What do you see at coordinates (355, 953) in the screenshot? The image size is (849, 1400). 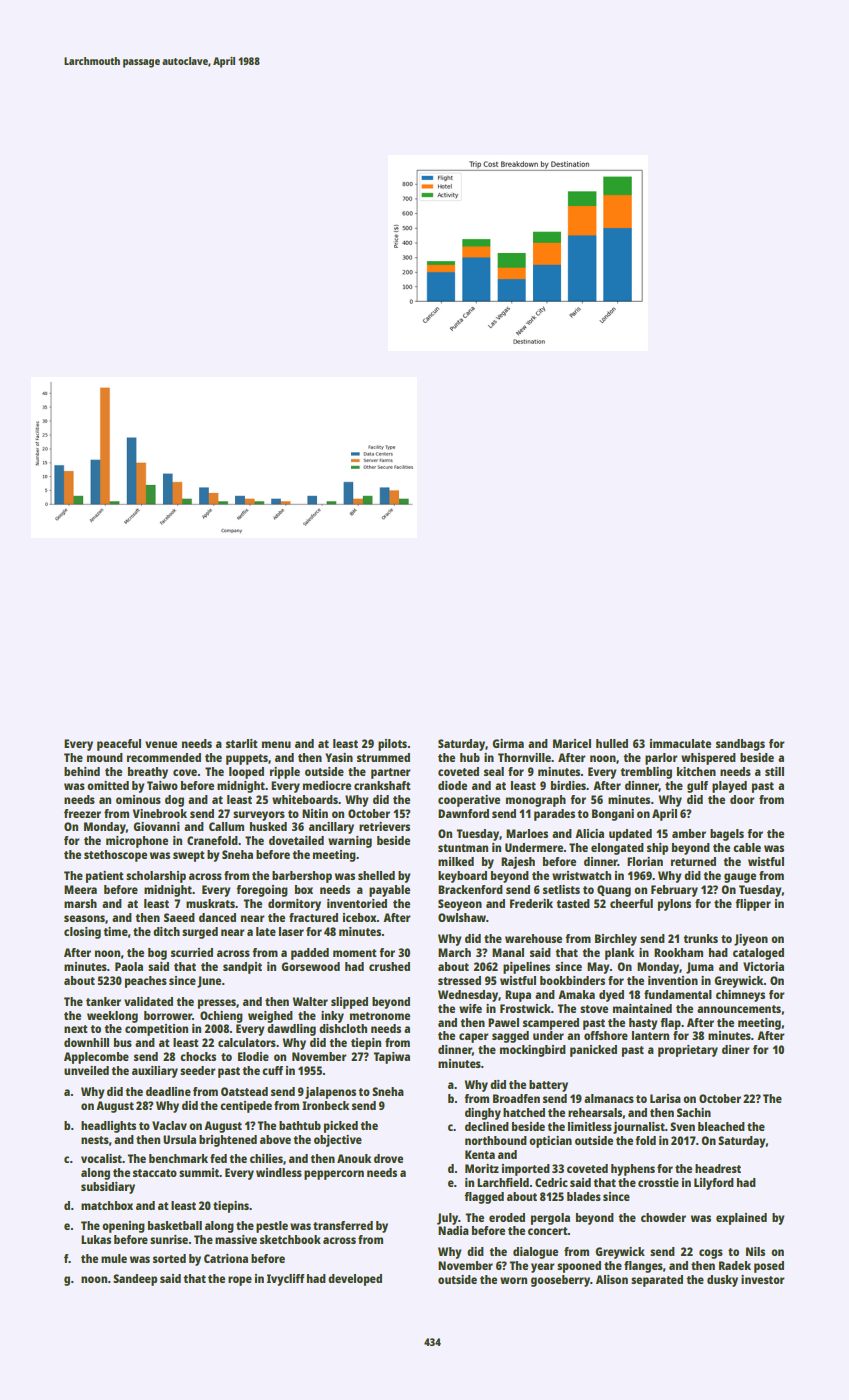 I see `moment` at bounding box center [355, 953].
